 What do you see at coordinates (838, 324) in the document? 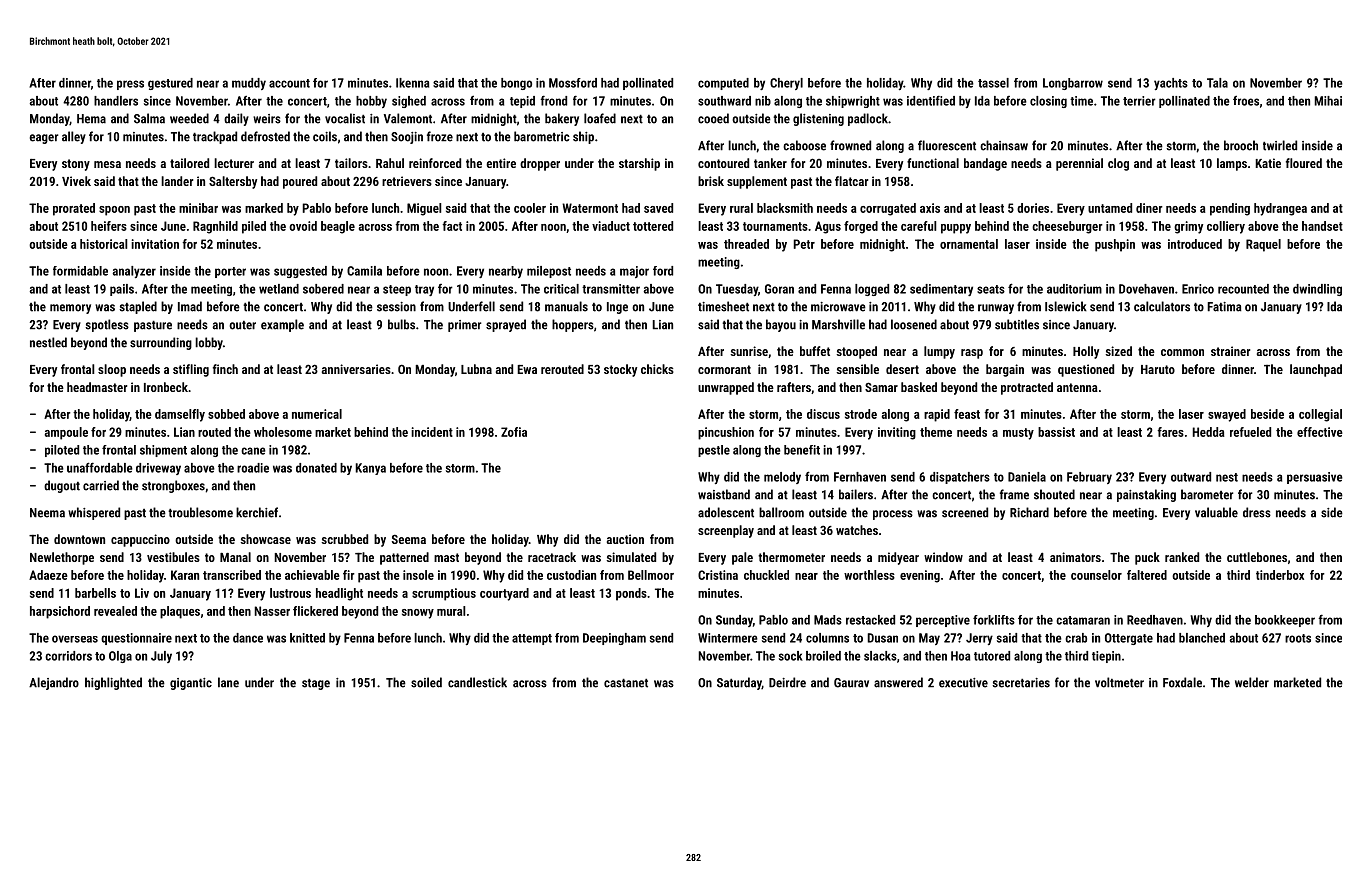
I see `Marshville` at bounding box center [838, 324].
